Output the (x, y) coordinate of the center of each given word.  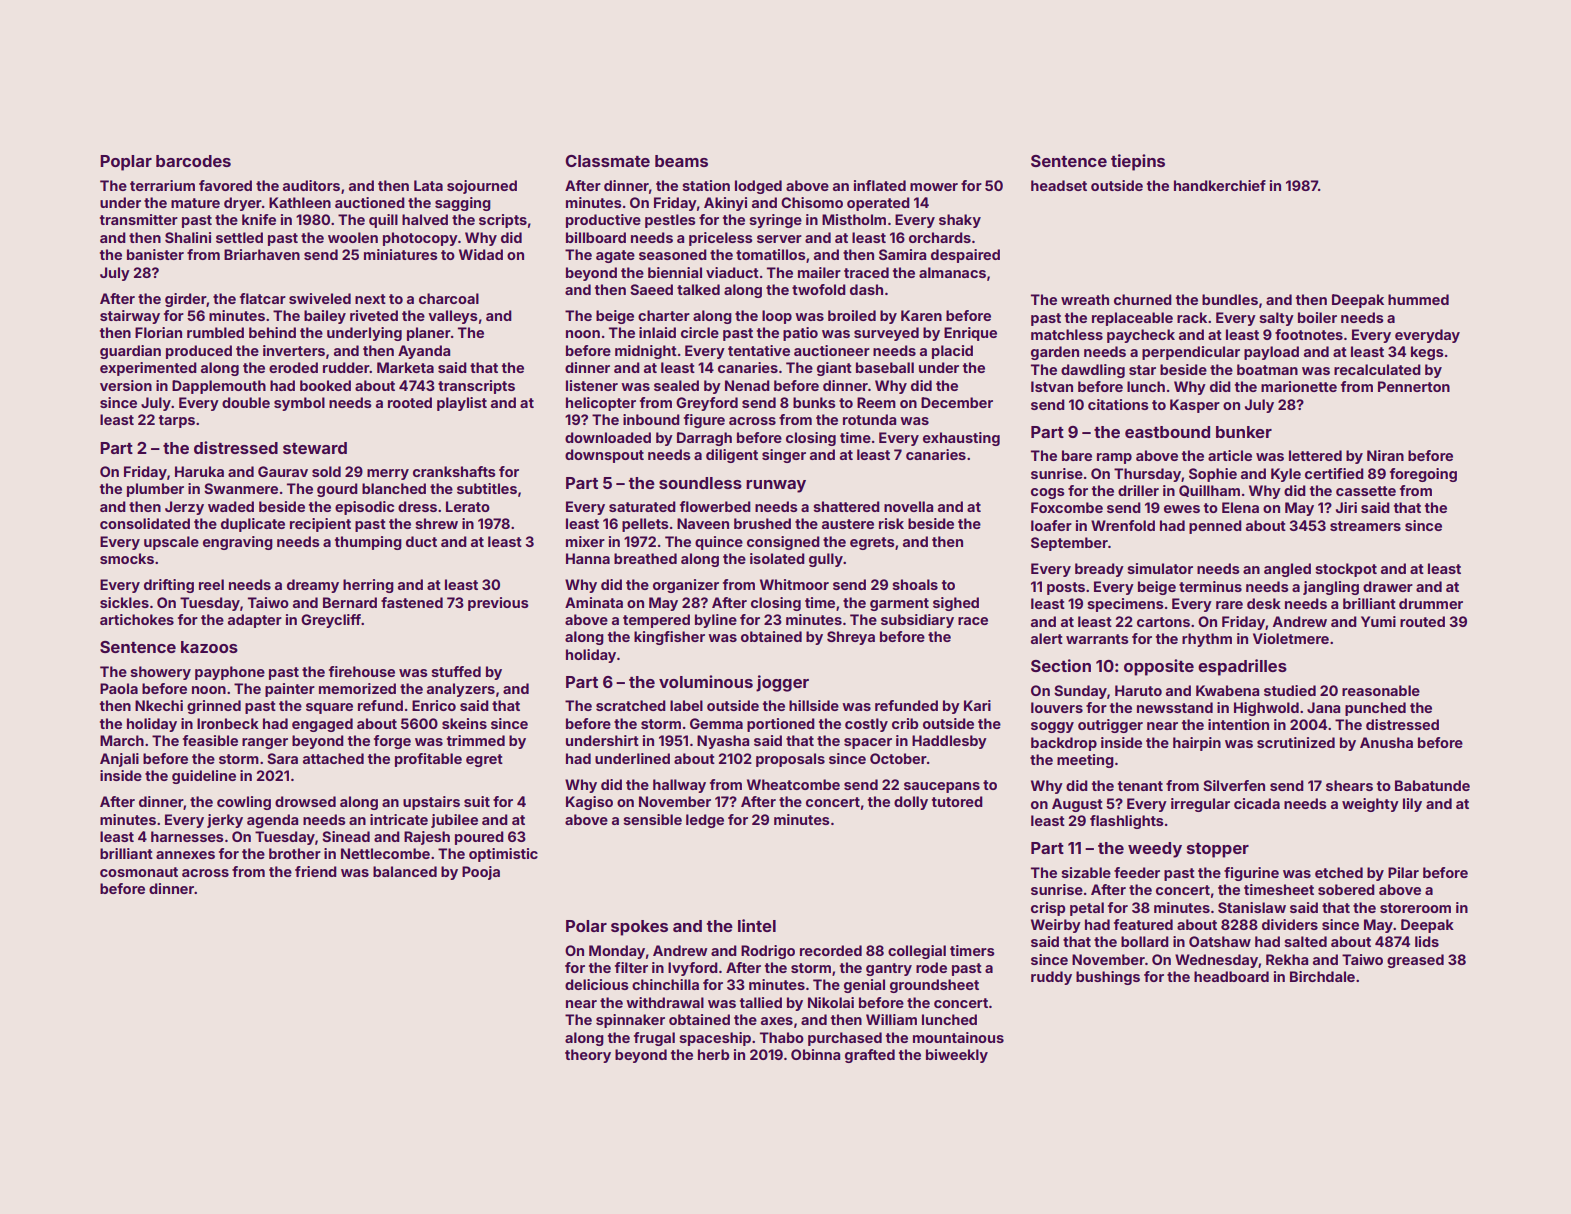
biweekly (957, 1056)
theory (588, 1056)
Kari (977, 705)
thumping (368, 543)
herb (713, 1054)
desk (1264, 603)
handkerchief (1220, 185)
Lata (428, 185)
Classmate (607, 161)
